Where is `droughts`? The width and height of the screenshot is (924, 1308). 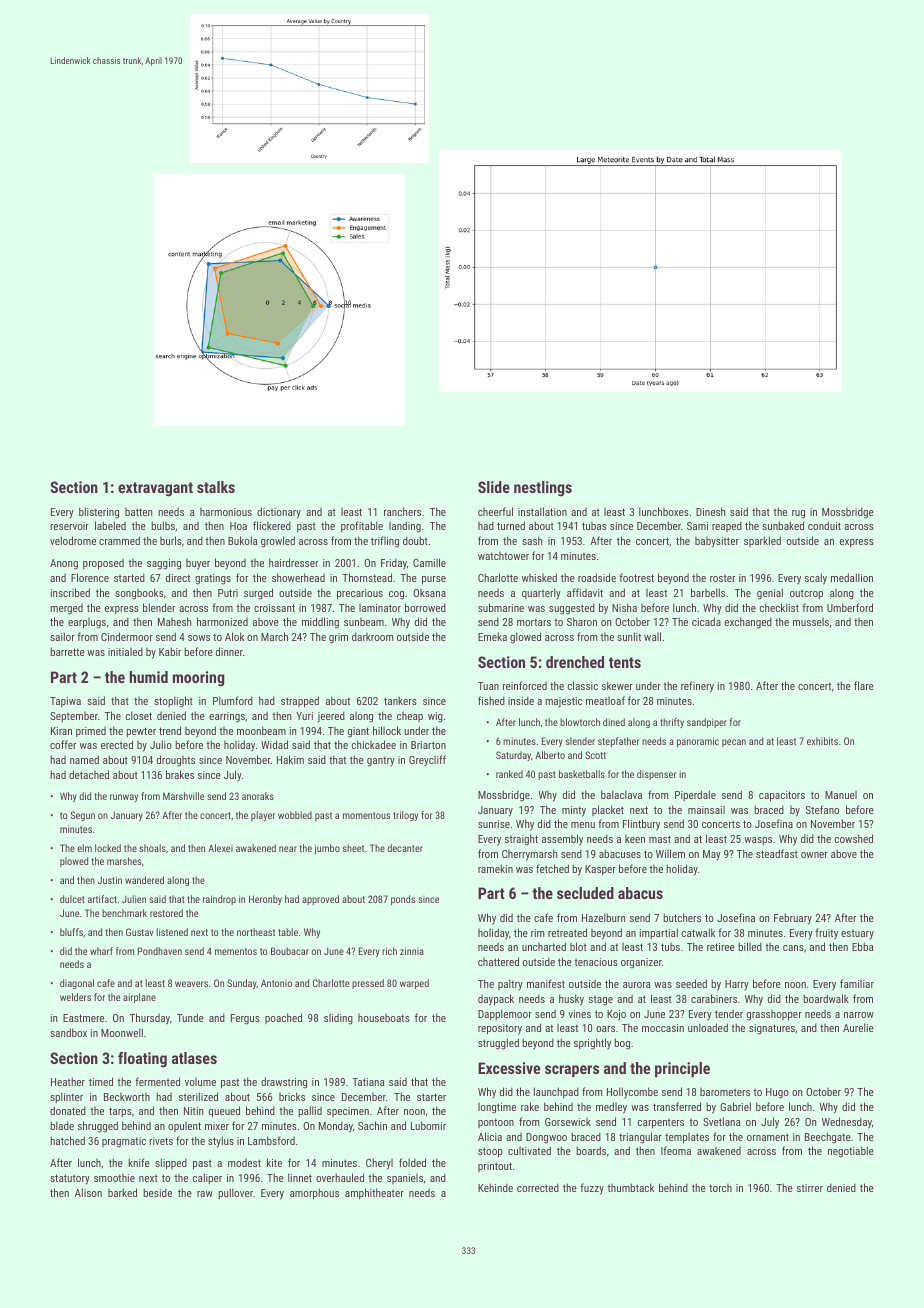 droughts is located at coordinates (176, 761).
